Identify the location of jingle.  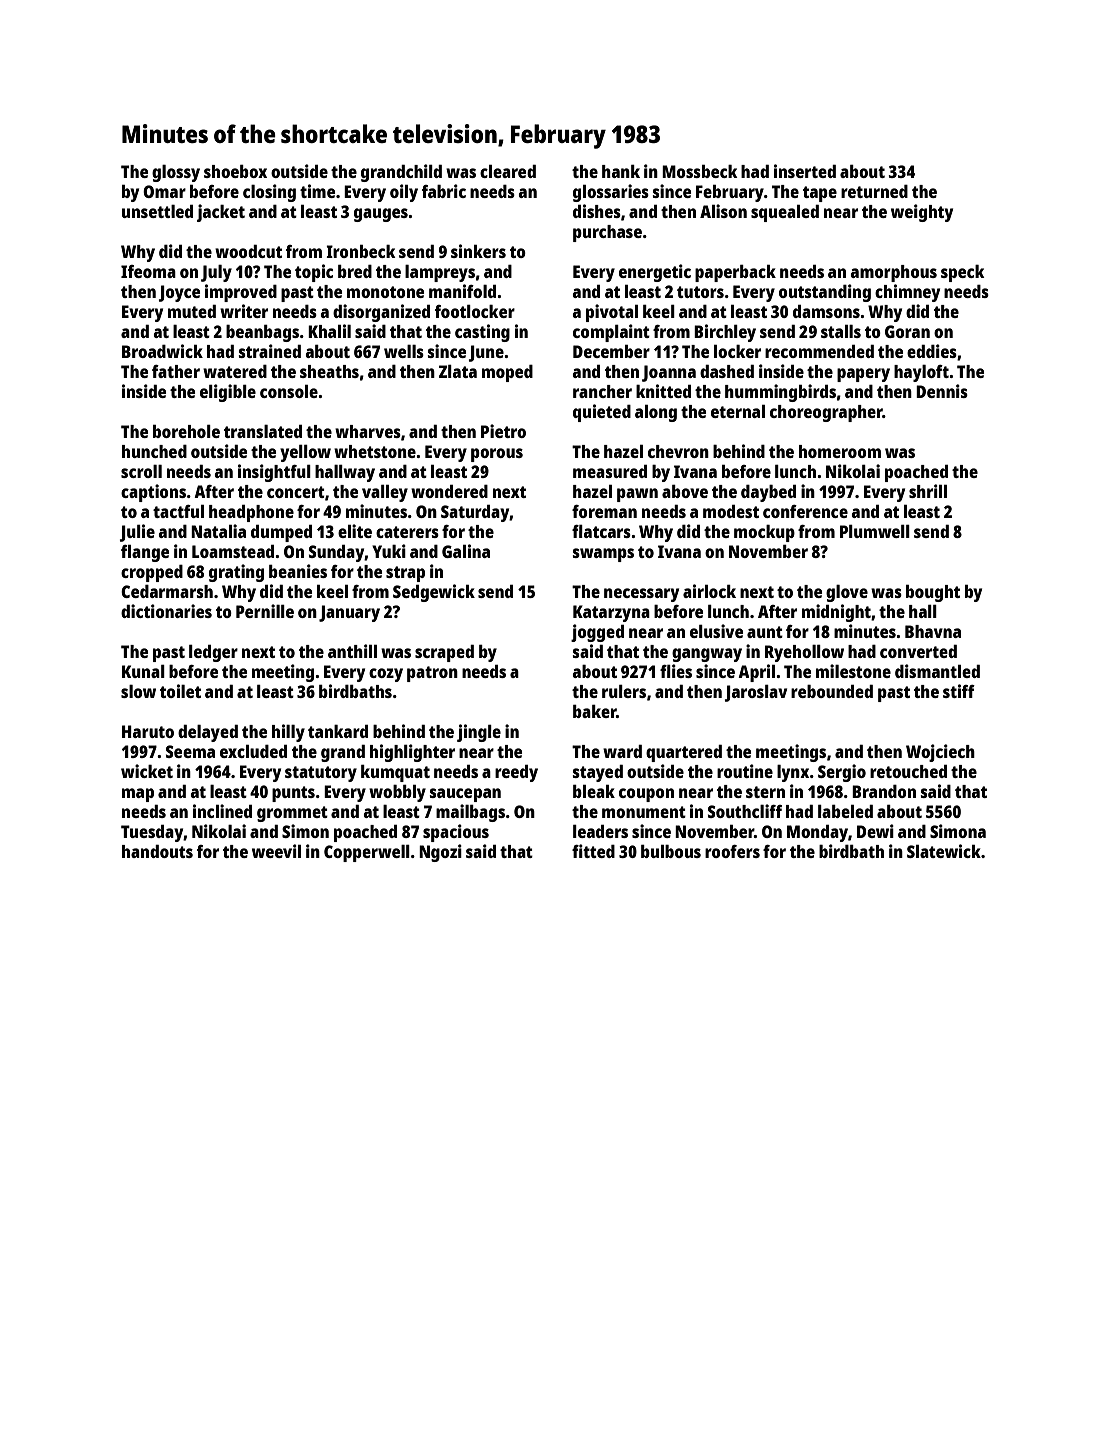
(479, 733).
